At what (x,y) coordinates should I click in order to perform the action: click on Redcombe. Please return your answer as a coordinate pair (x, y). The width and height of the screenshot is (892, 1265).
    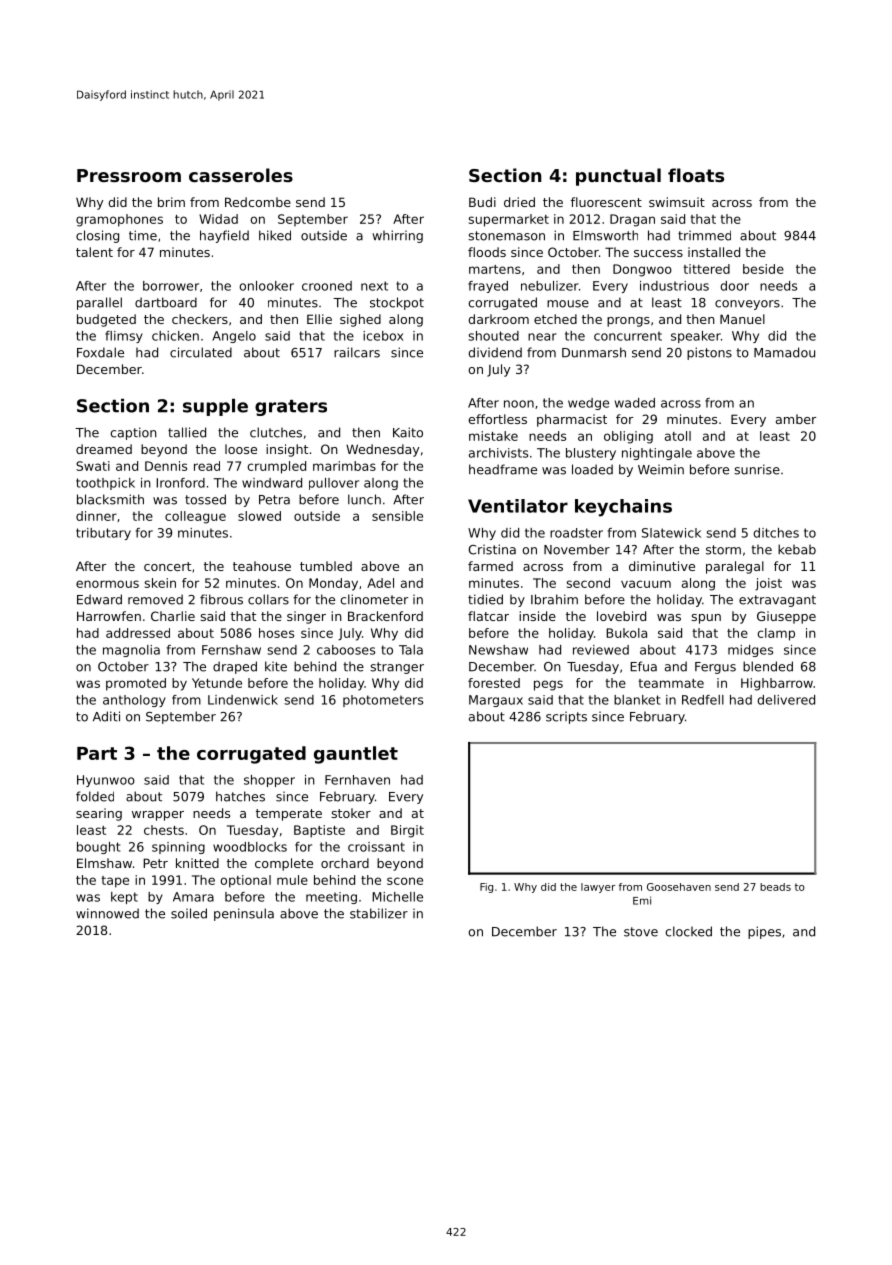
    Looking at the image, I should click on (258, 202).
